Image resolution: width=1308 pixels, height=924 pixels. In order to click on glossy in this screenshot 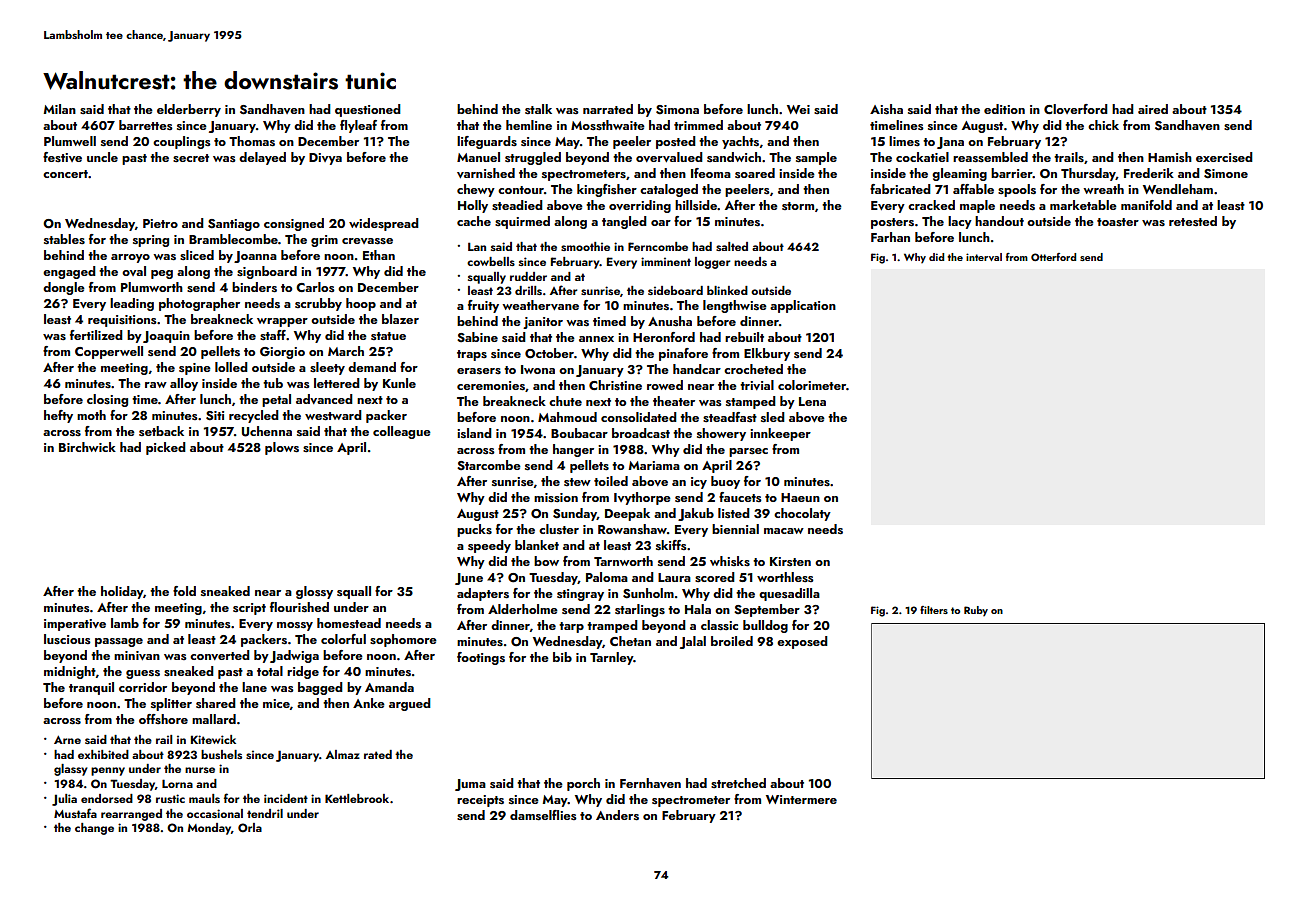, I will do `click(314, 592)`.
